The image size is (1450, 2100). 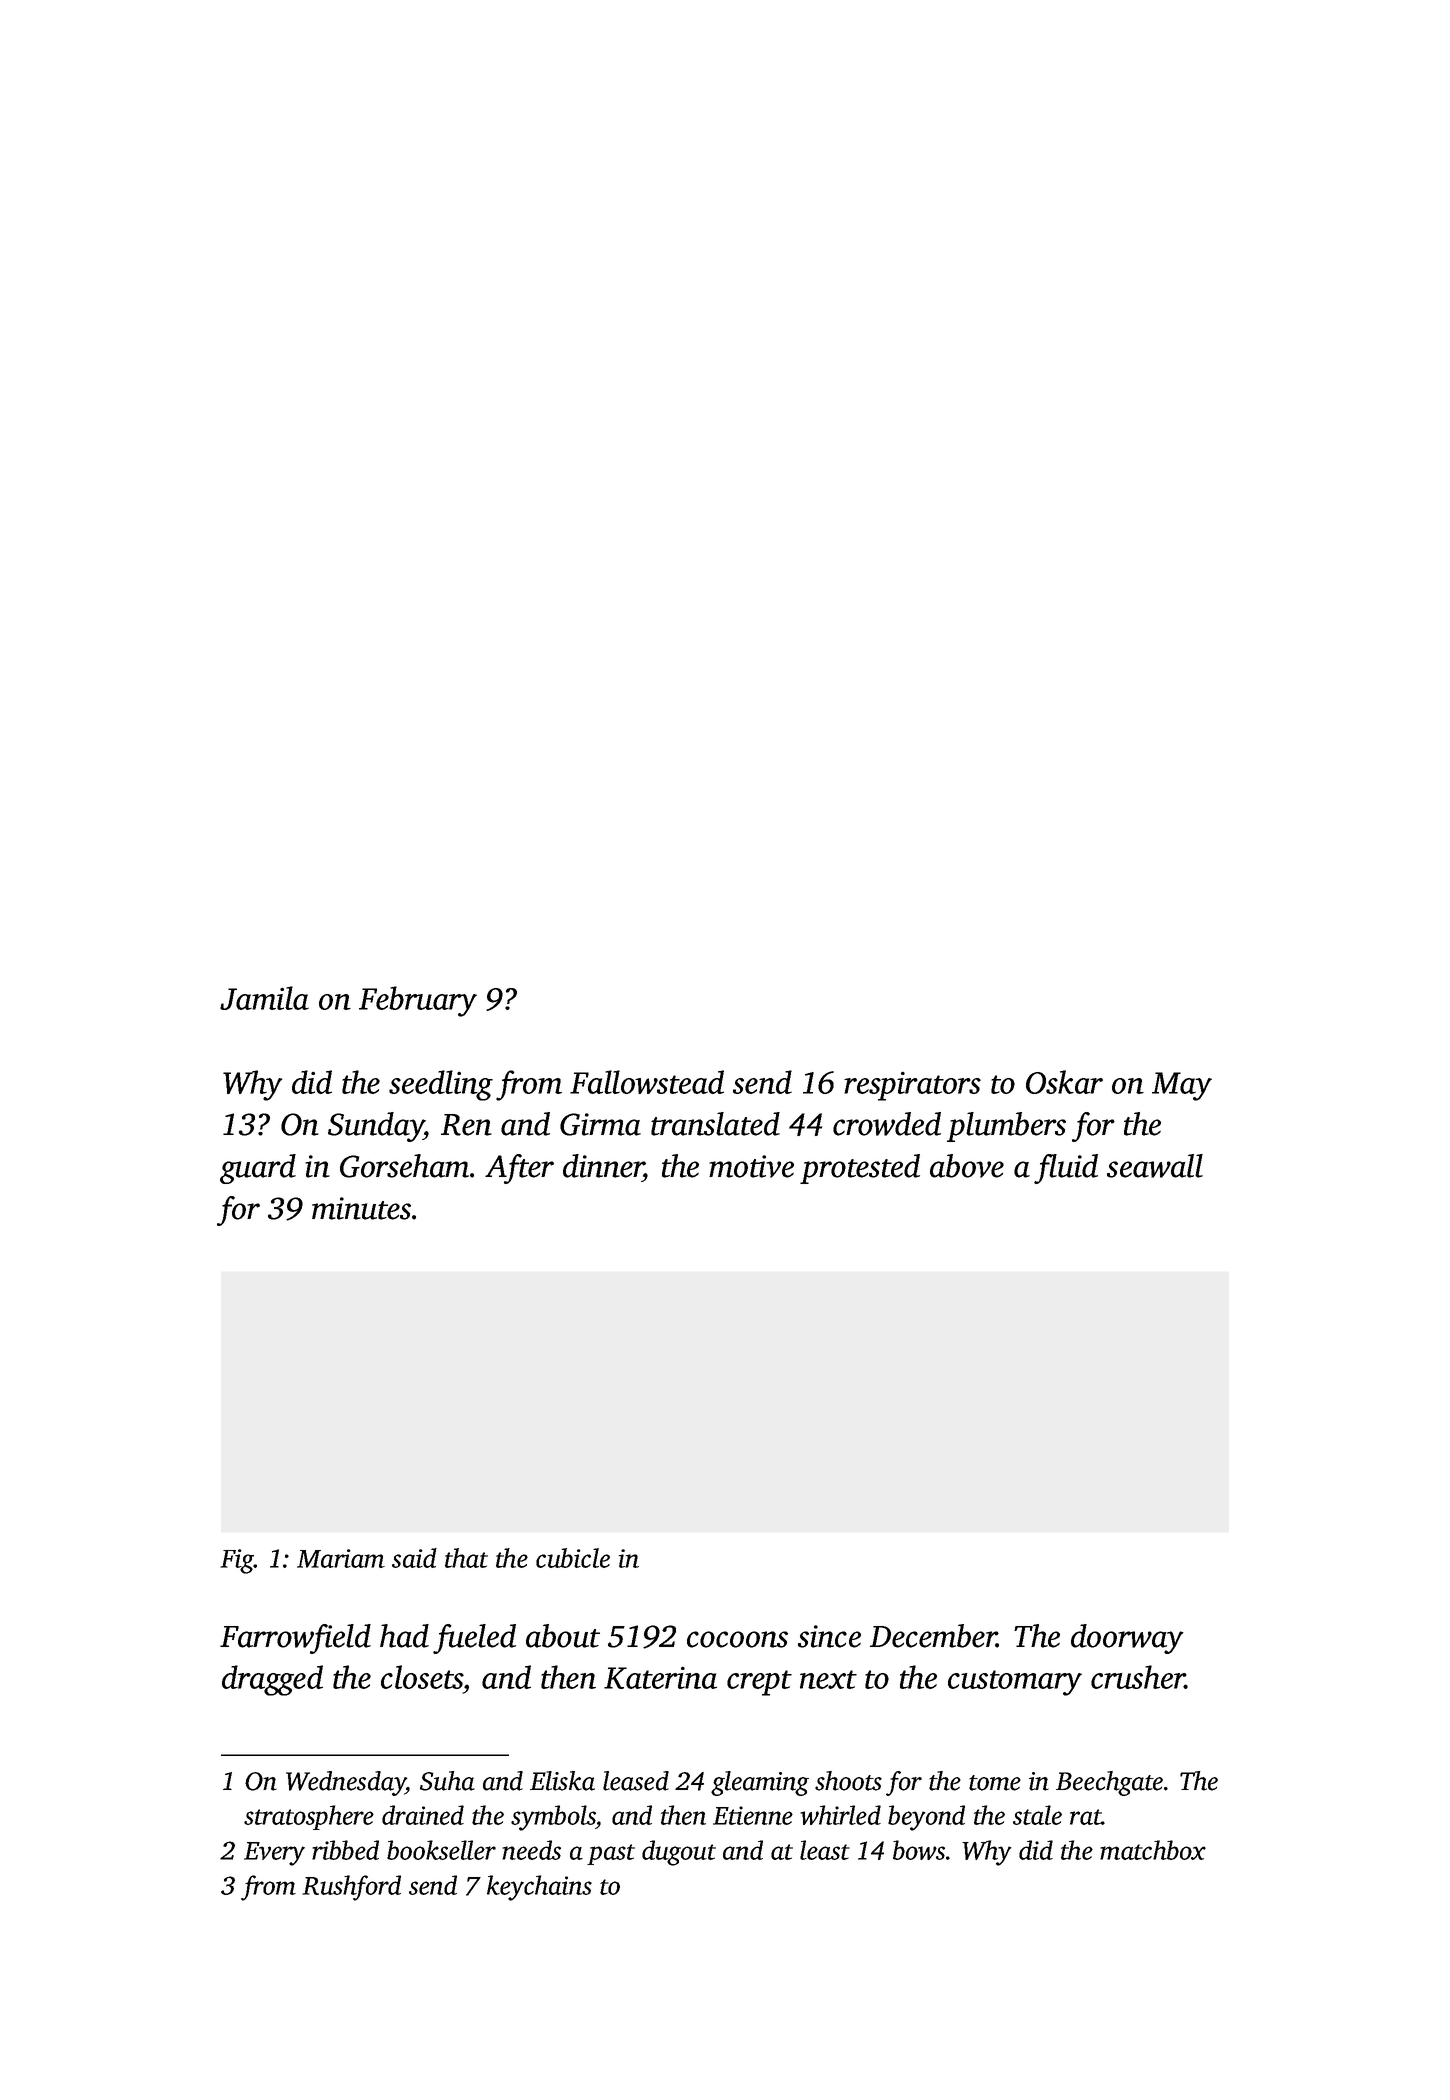 What do you see at coordinates (912, 1086) in the screenshot?
I see `respirators` at bounding box center [912, 1086].
